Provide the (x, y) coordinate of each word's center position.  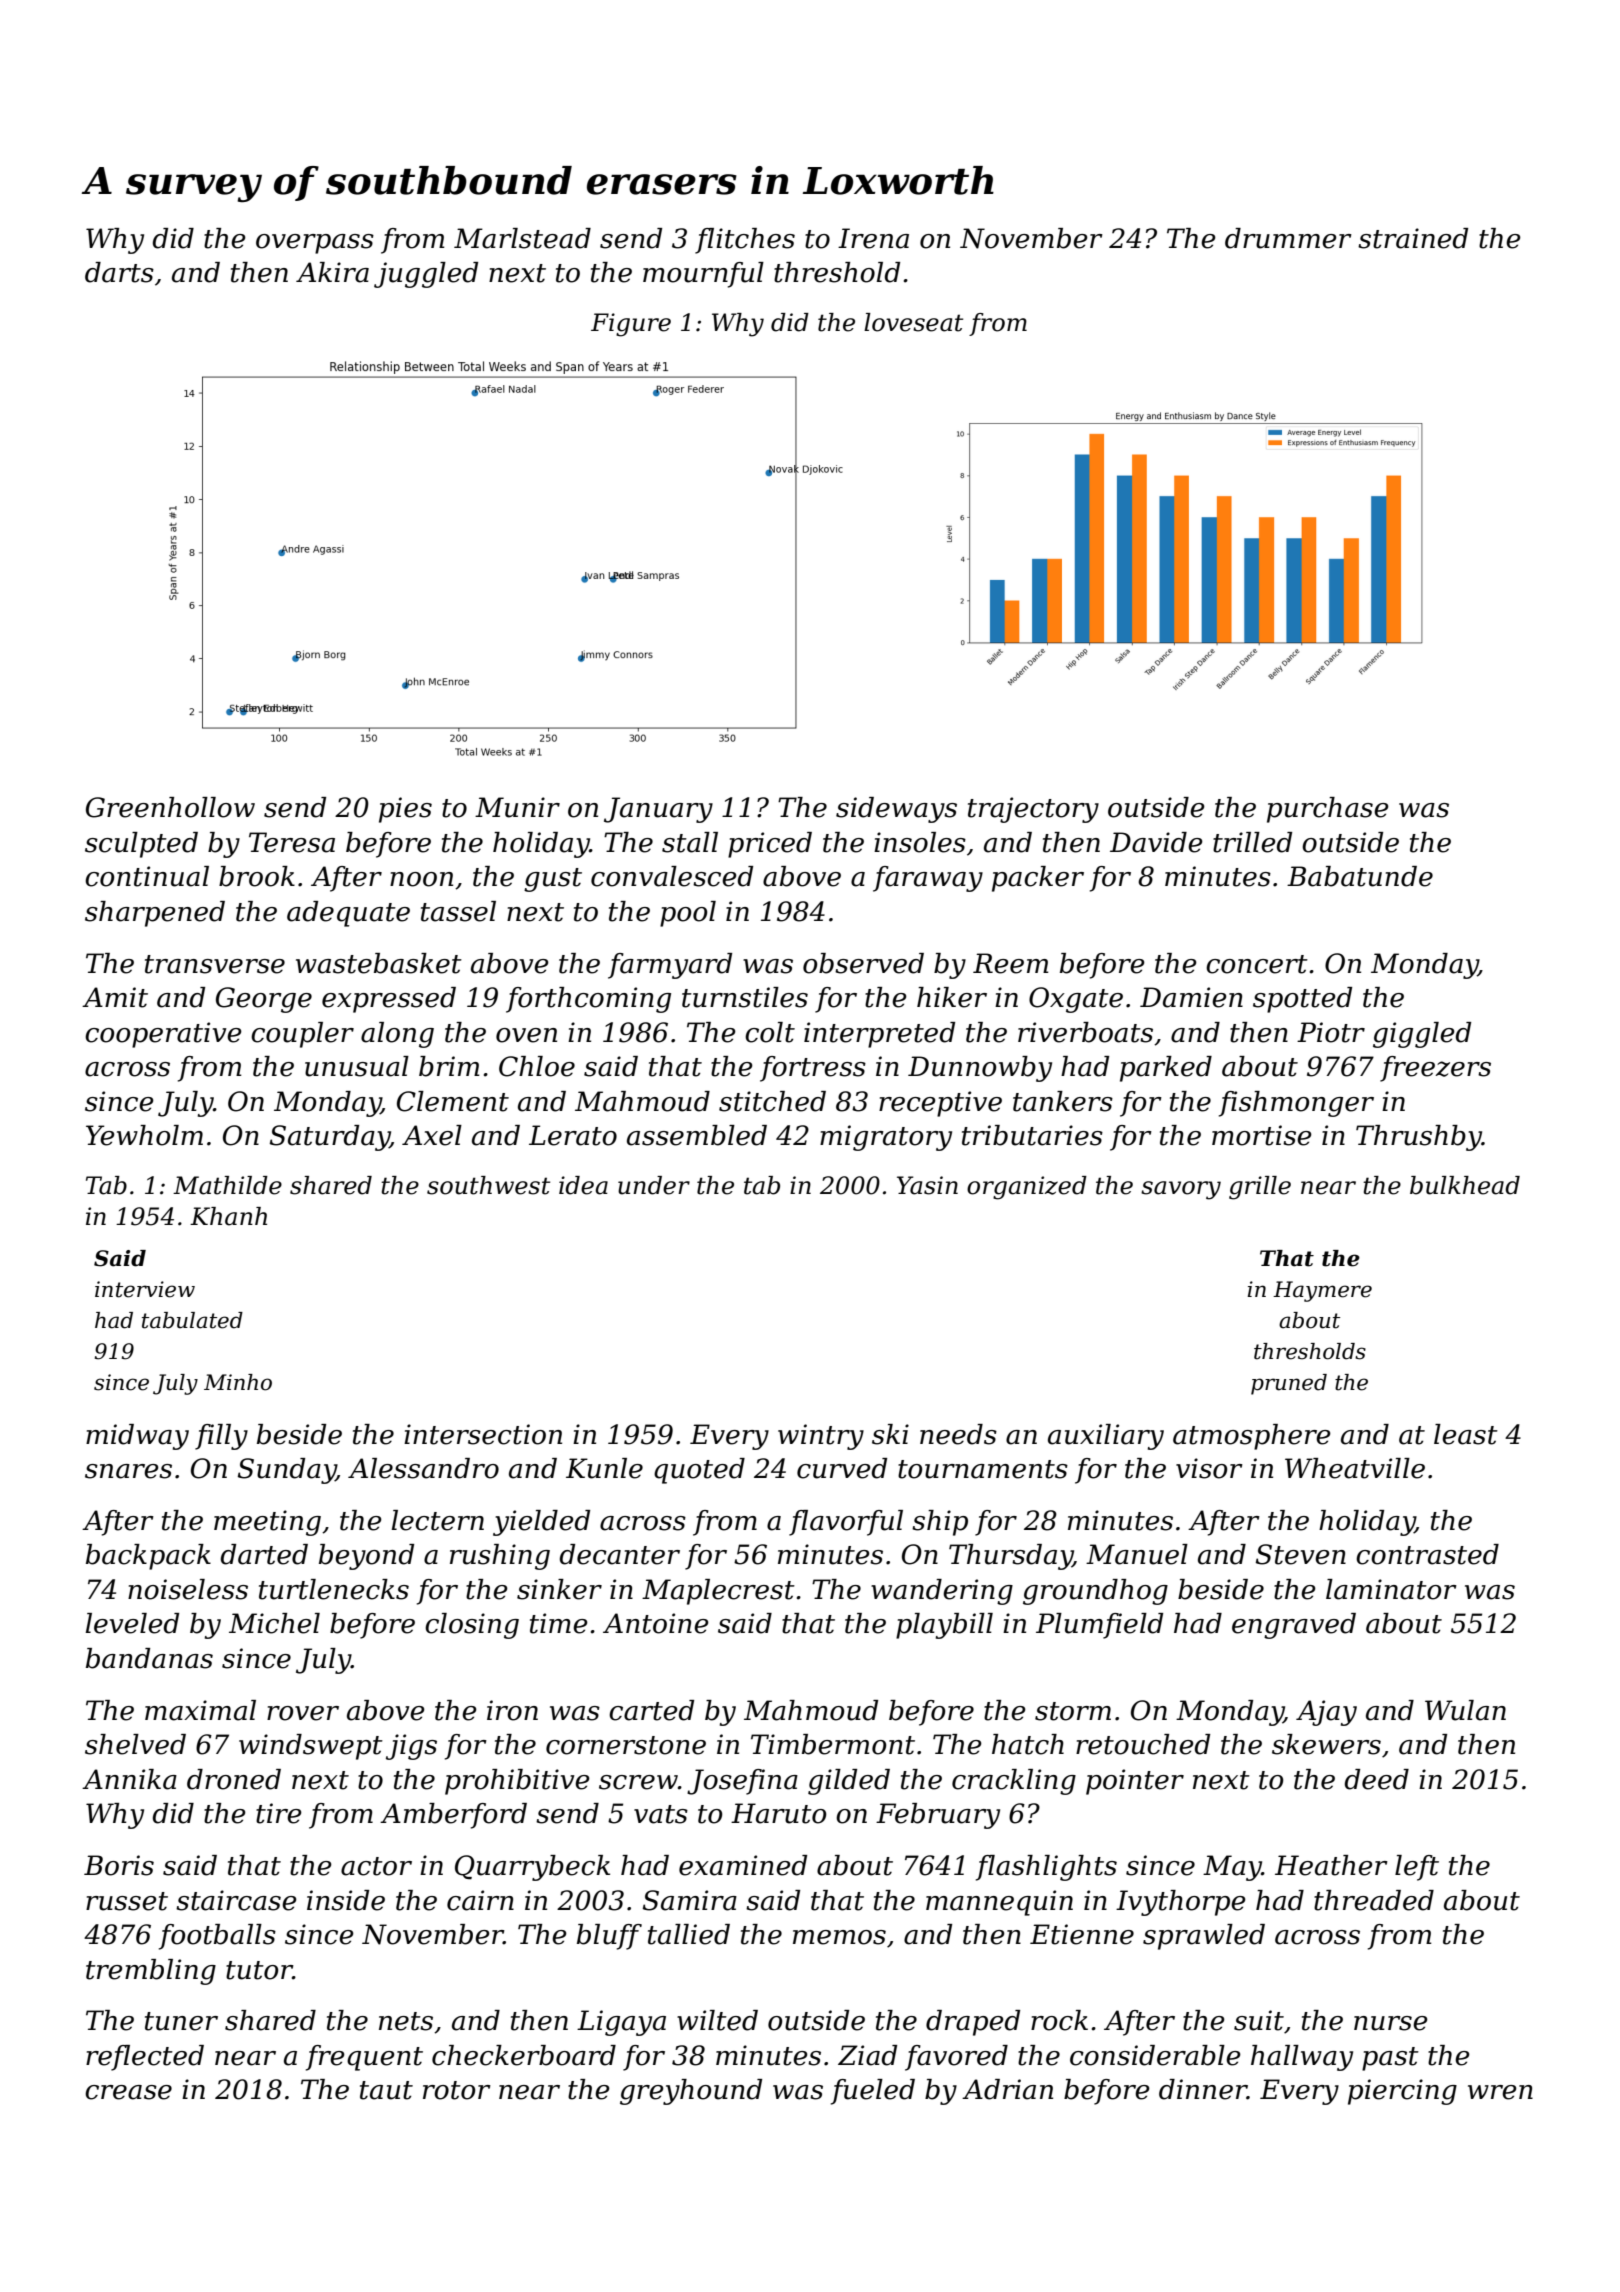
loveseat (913, 322)
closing (472, 1626)
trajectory (1033, 810)
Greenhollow (170, 807)
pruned (1289, 1384)
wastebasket (379, 963)
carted (651, 1710)
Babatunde (1360, 876)
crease (128, 2092)
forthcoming (588, 1000)
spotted (1302, 1000)
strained (1413, 238)
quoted (699, 1471)
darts (119, 272)
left (1417, 1868)
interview (145, 1289)
